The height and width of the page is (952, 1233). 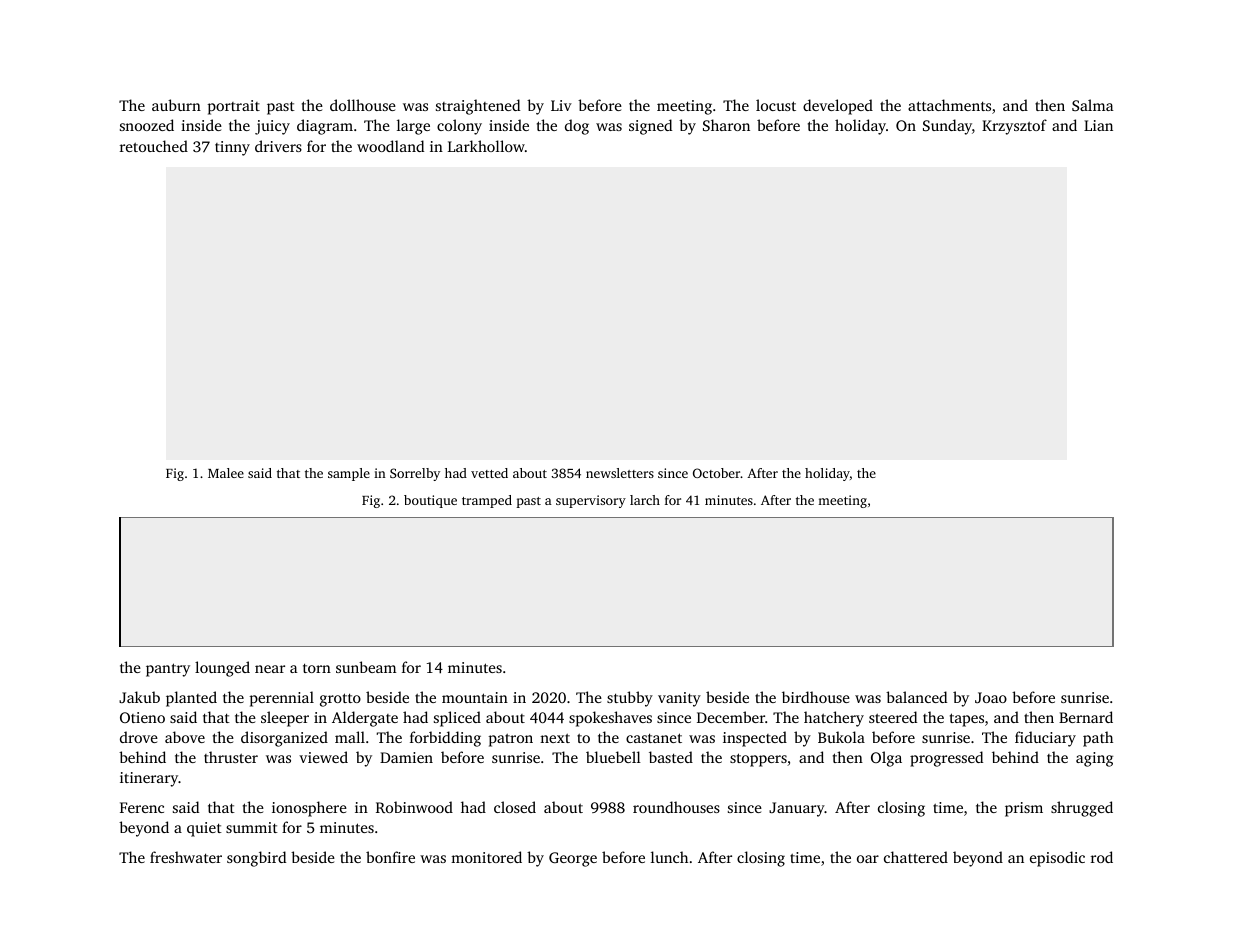 What do you see at coordinates (515, 807) in the page?
I see `closed` at bounding box center [515, 807].
